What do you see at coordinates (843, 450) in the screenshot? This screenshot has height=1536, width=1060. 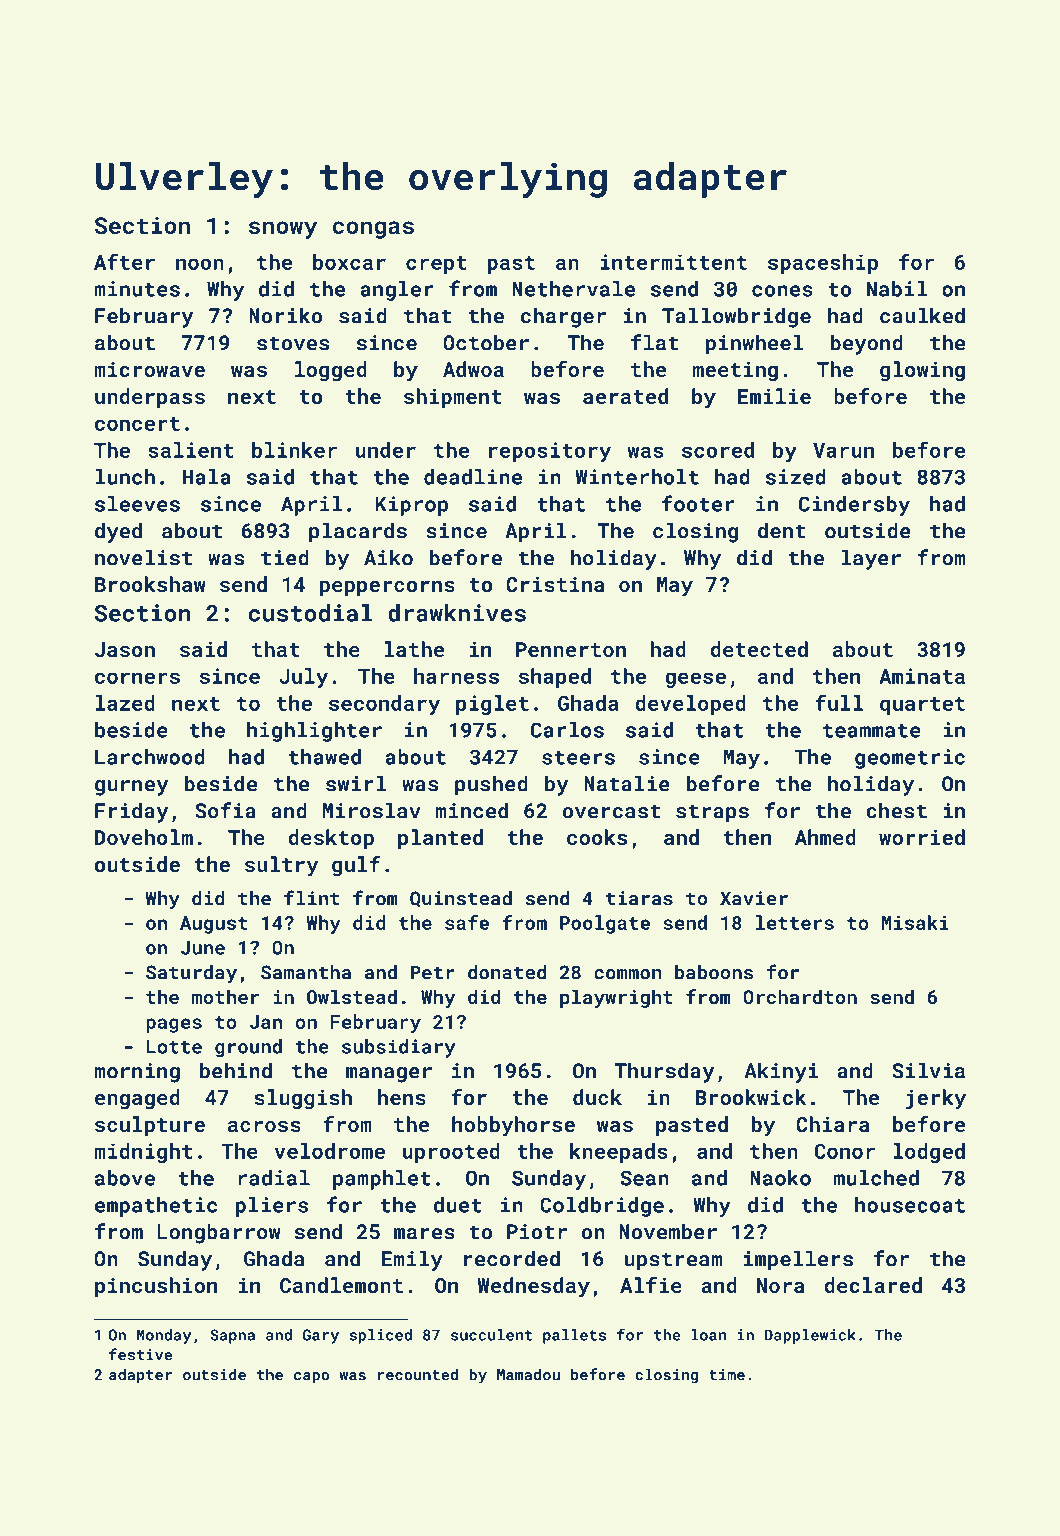 I see `Varun` at bounding box center [843, 450].
